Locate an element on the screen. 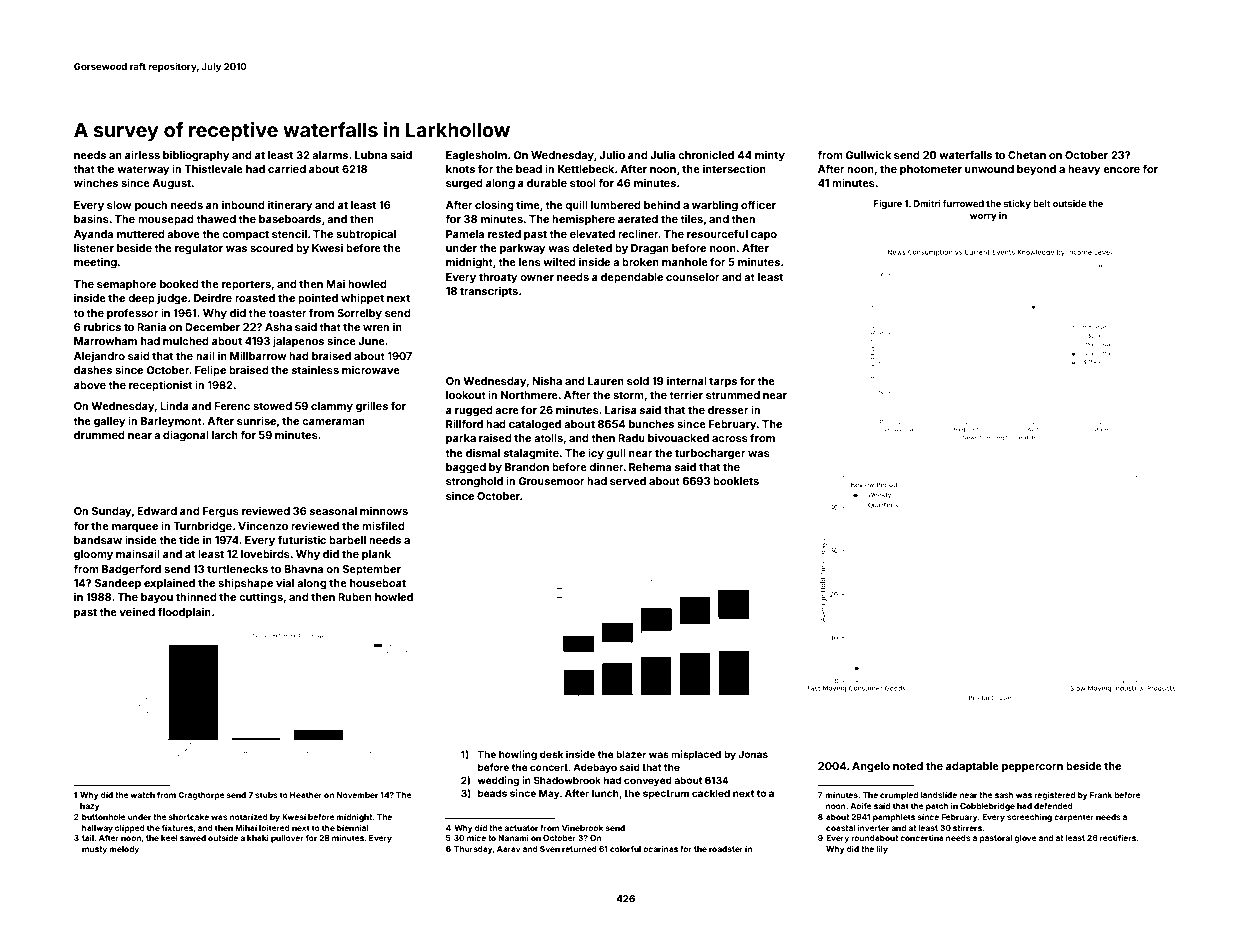  closing is located at coordinates (494, 206).
